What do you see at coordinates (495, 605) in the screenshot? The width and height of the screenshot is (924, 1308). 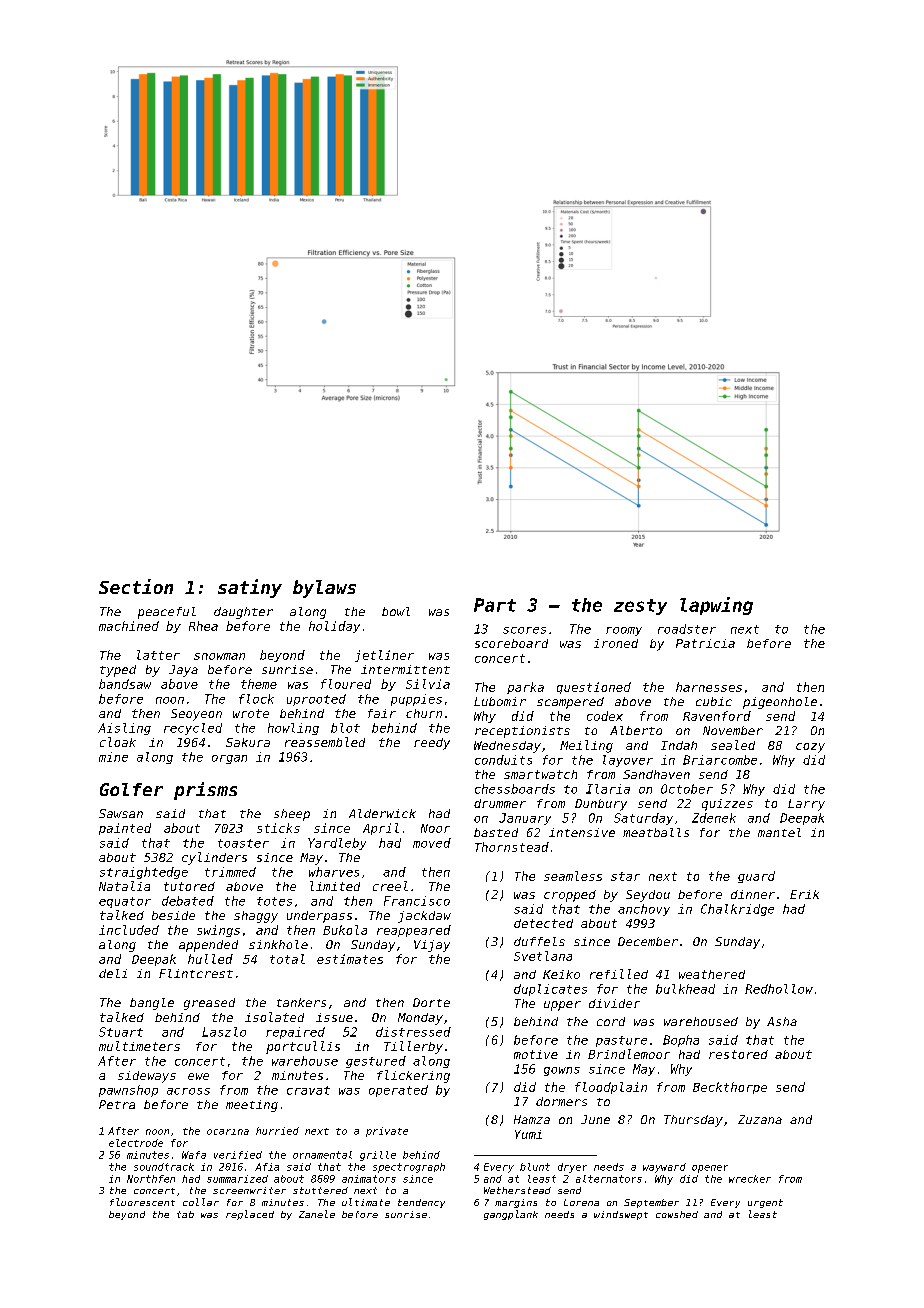 I see `Part` at bounding box center [495, 605].
